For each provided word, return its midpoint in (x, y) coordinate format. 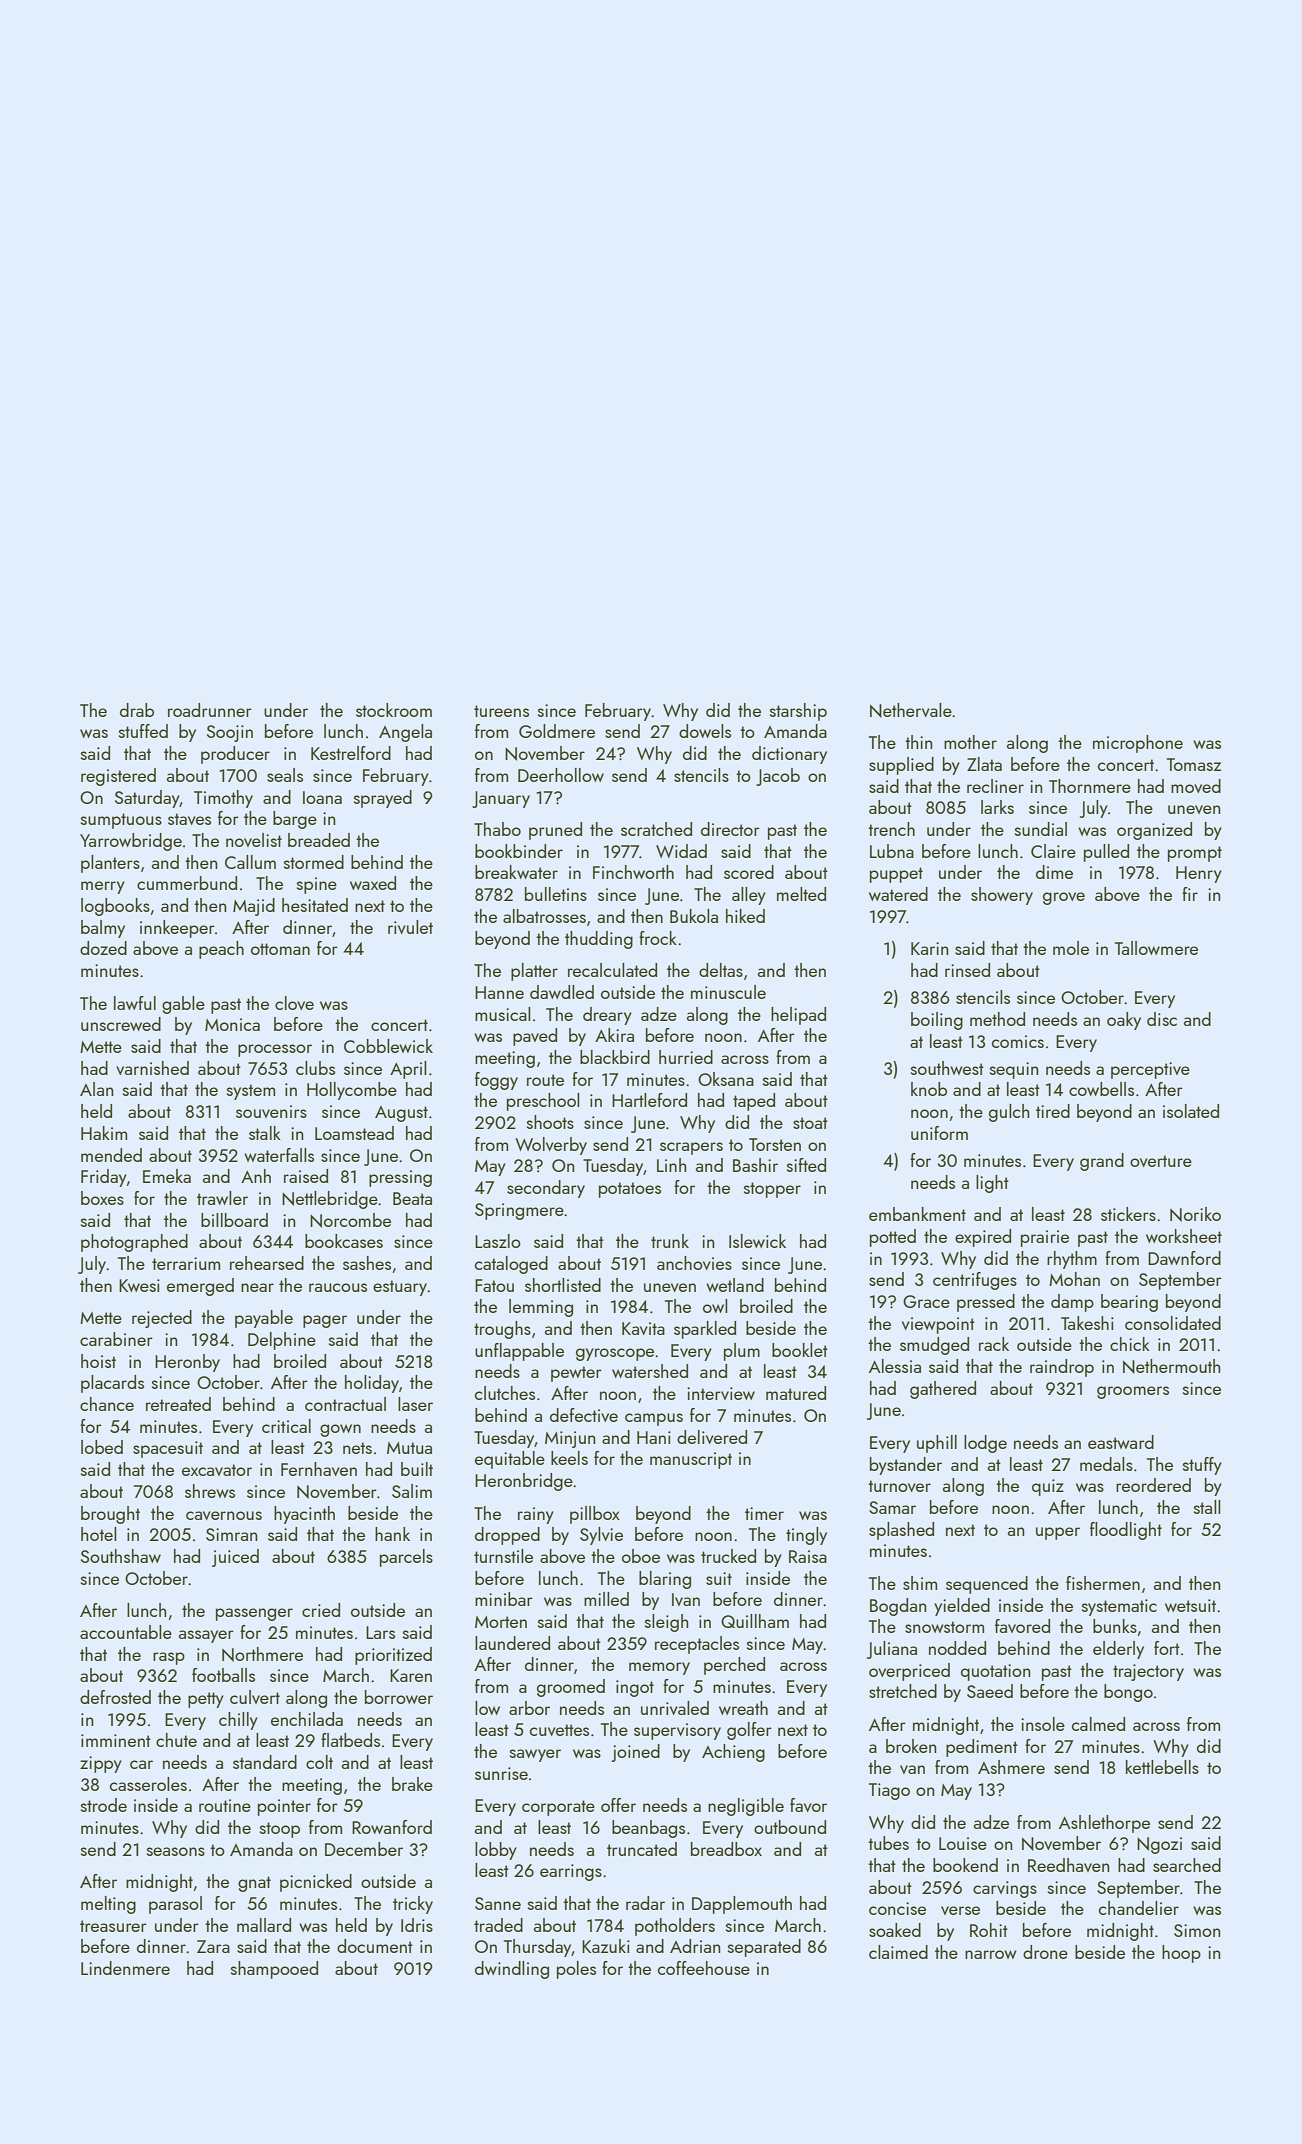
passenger (254, 1614)
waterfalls (279, 1155)
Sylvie (601, 1536)
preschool (543, 1102)
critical (286, 1426)
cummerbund (187, 883)
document (375, 1946)
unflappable (519, 1352)
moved (1196, 786)
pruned (555, 831)
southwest (947, 1068)
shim (920, 1583)
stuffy (1202, 1466)
